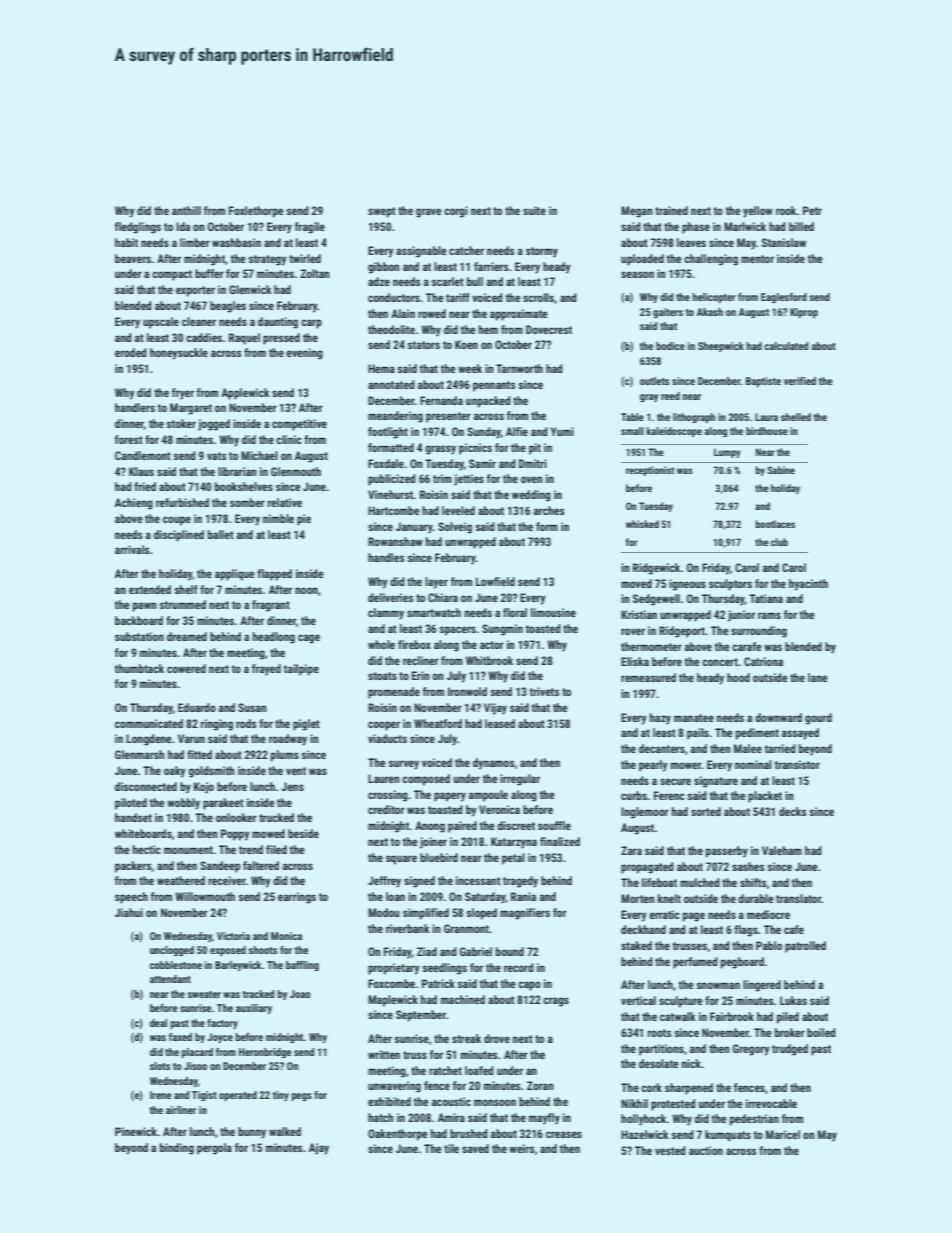  I want to click on attendant, so click(170, 979).
